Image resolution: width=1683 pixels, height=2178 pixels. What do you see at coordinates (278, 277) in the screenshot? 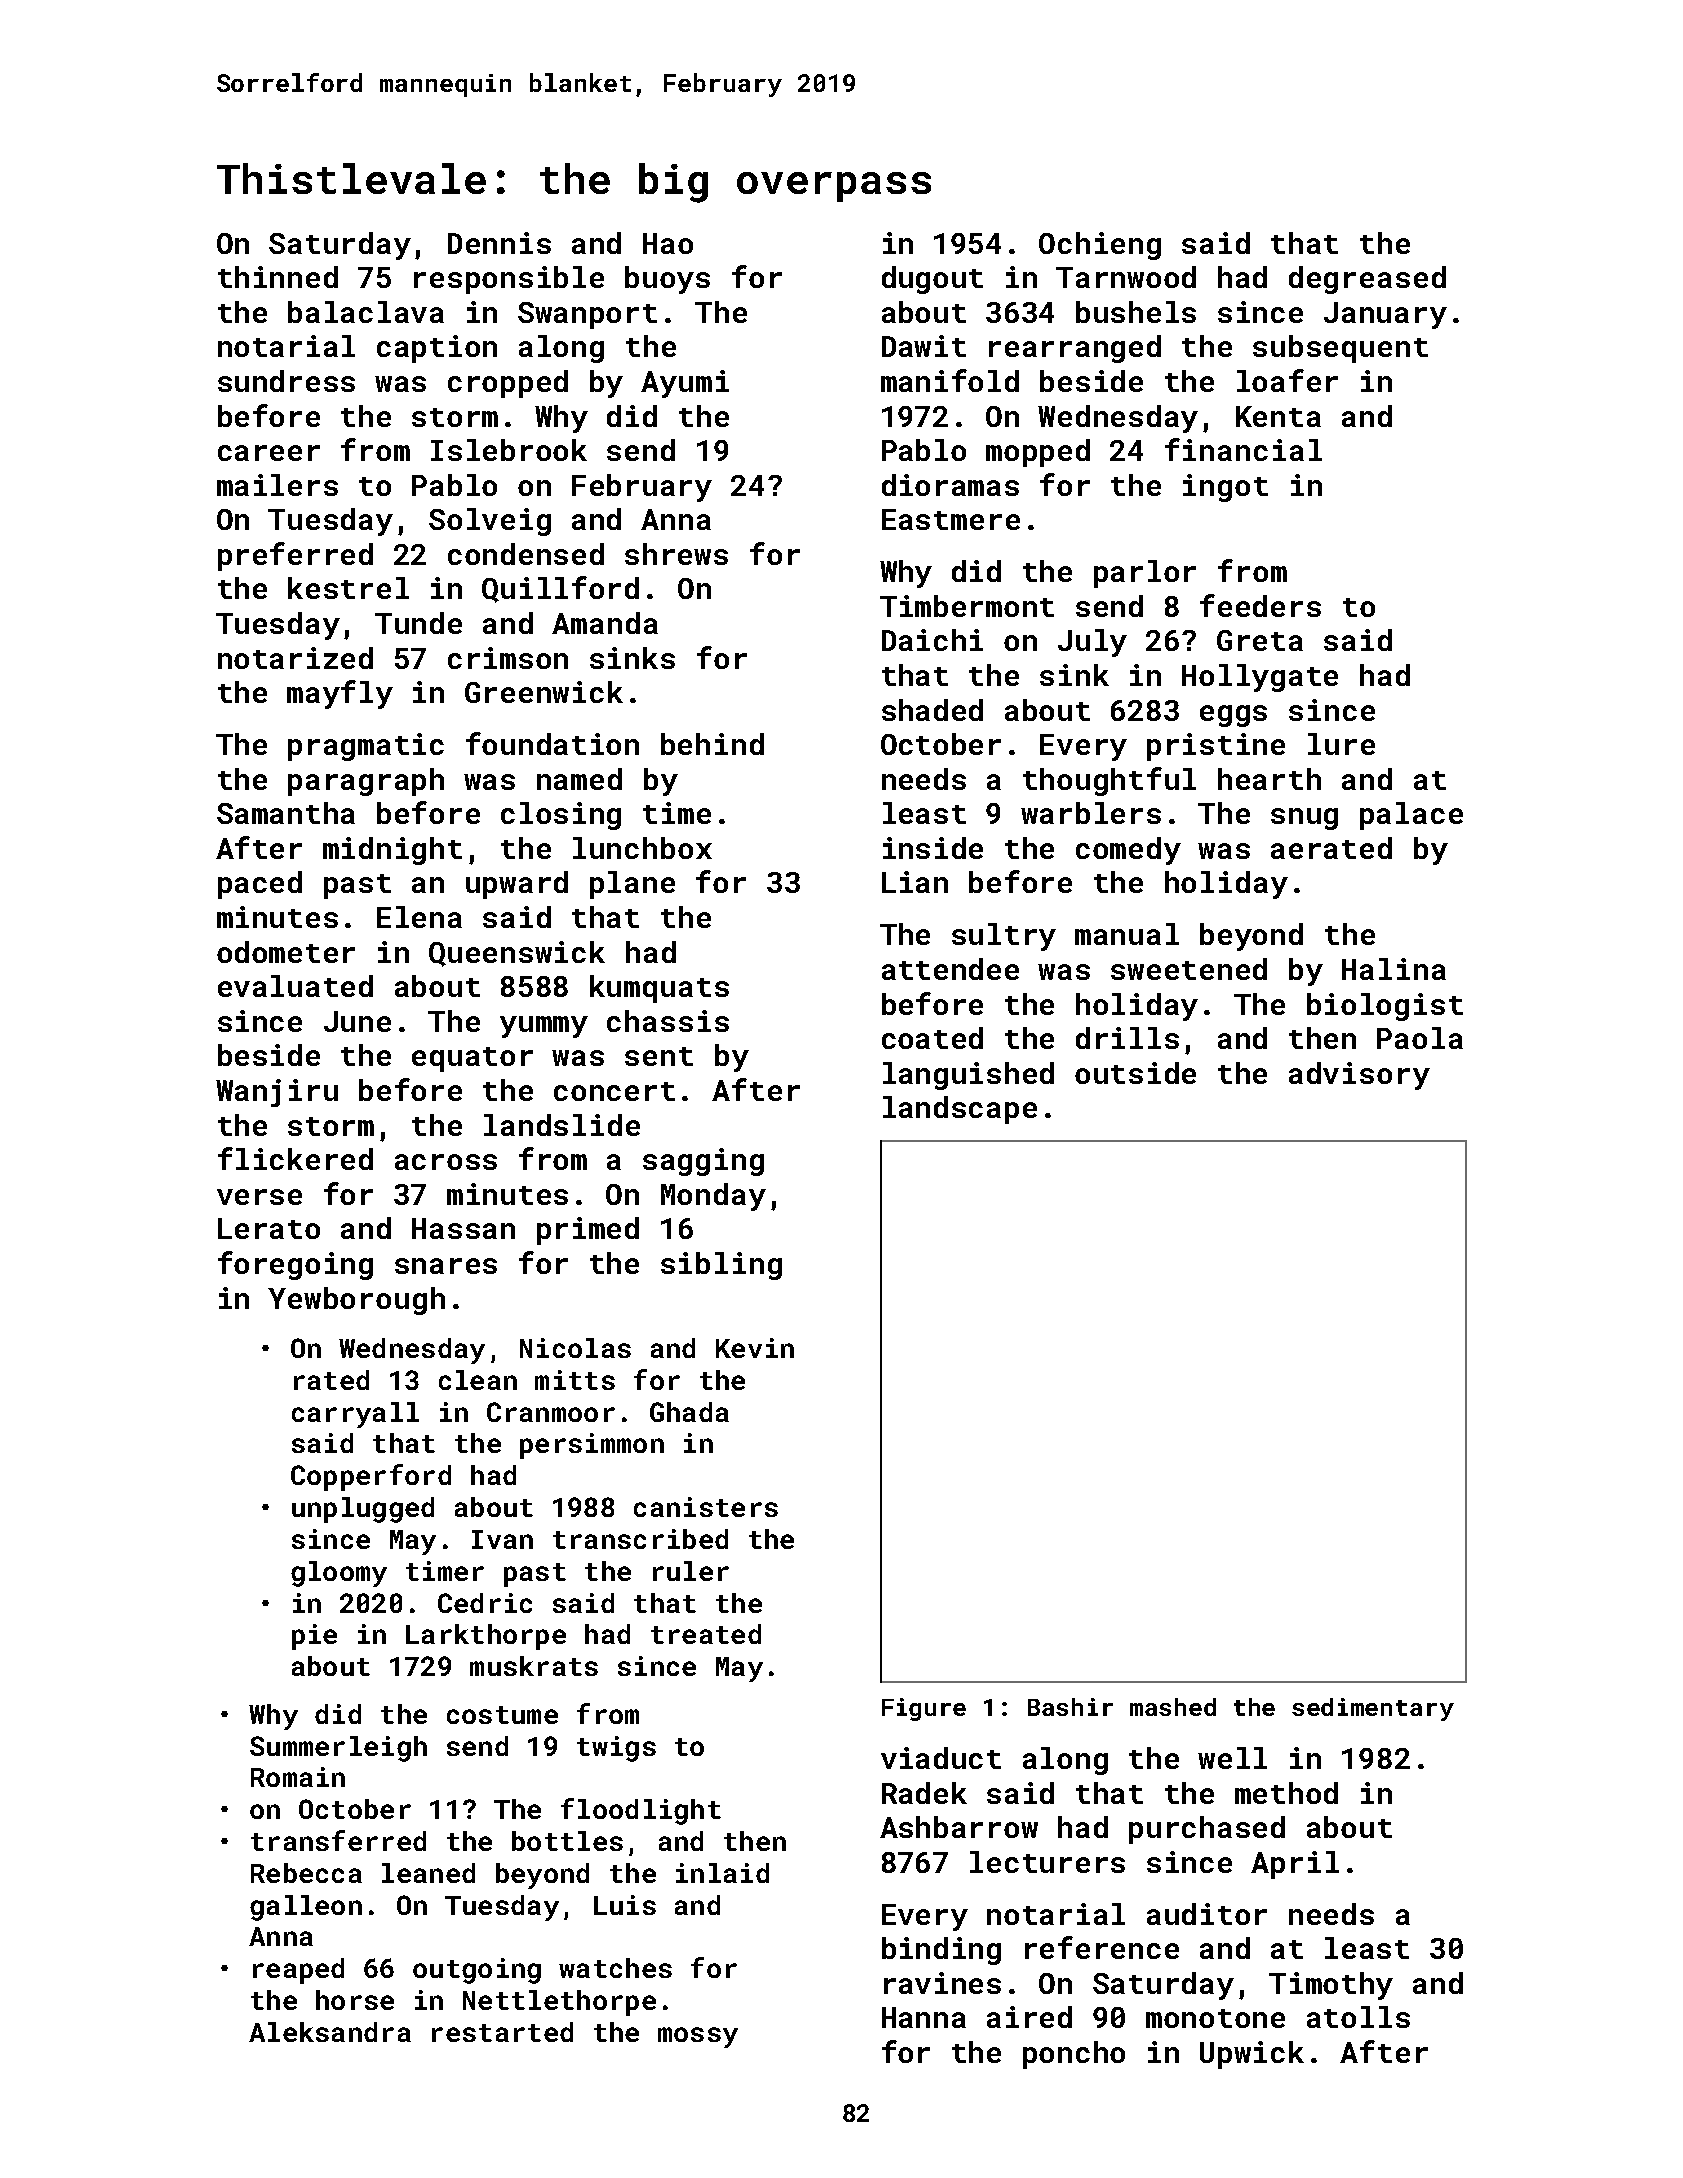
I see `thinned` at bounding box center [278, 277].
